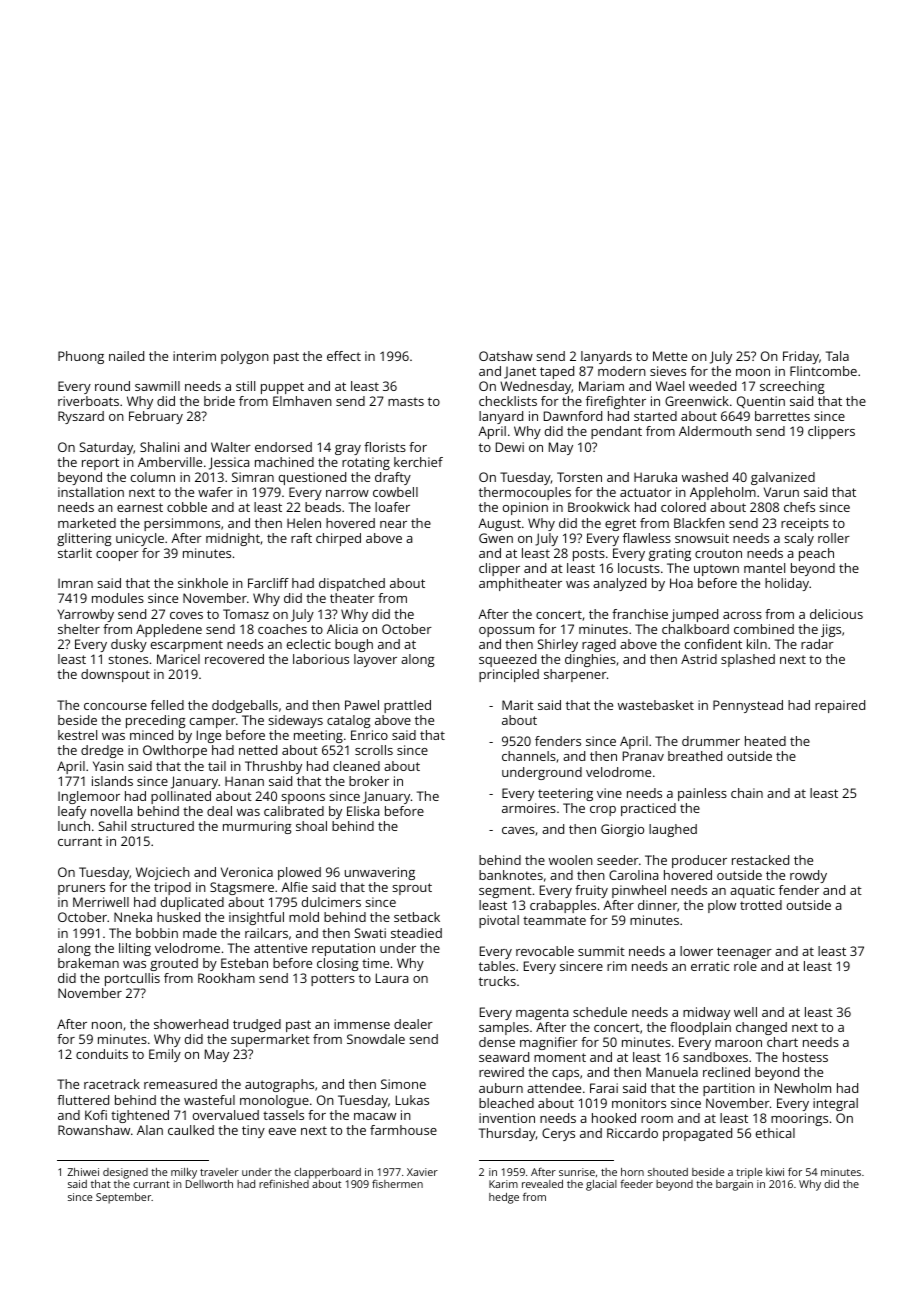  I want to click on Zhiwei, so click(83, 1172).
